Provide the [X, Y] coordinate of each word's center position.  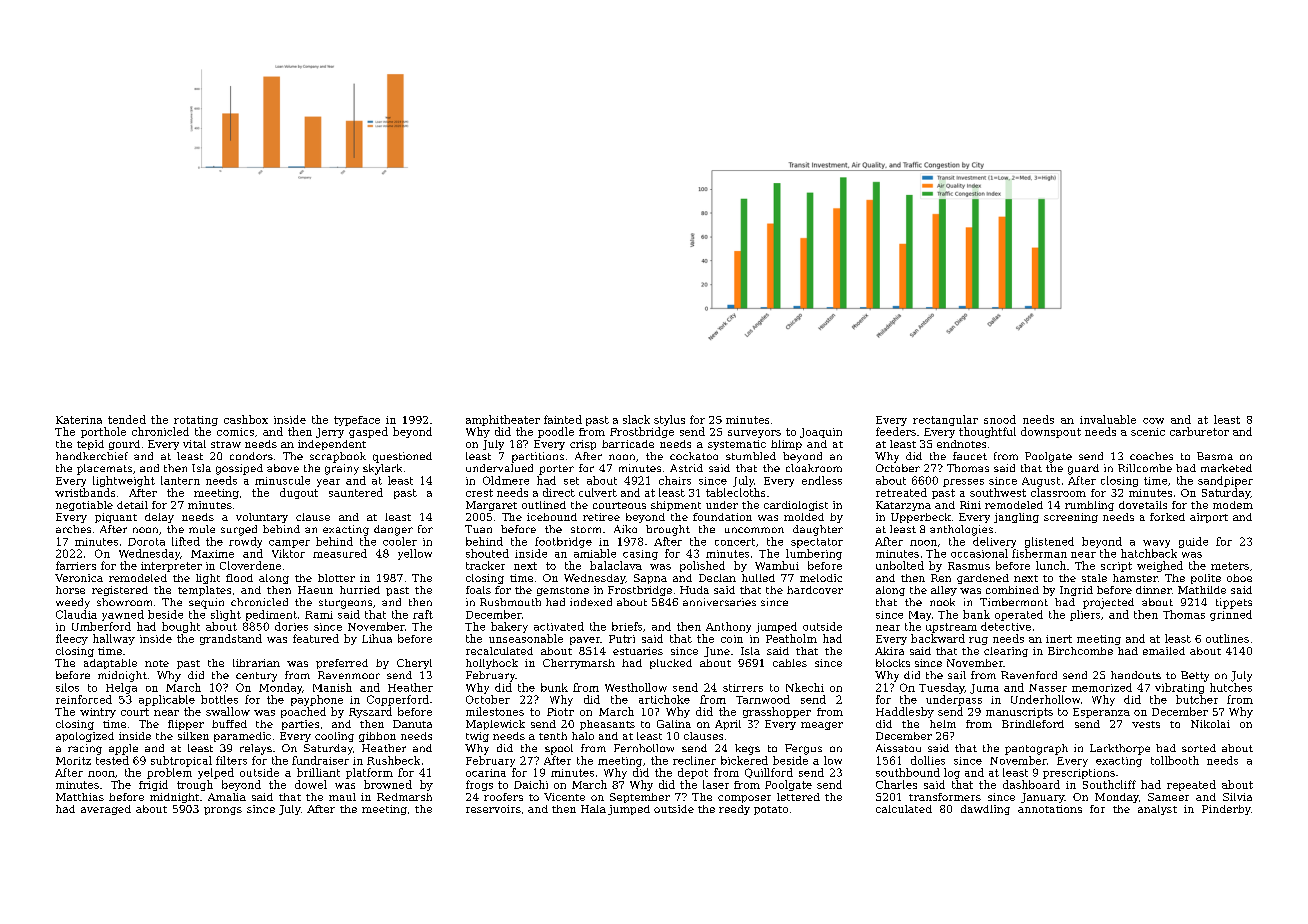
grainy [342, 469]
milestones [495, 711]
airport [1209, 518]
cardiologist [796, 506]
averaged [106, 810]
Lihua [377, 638]
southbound [908, 772]
